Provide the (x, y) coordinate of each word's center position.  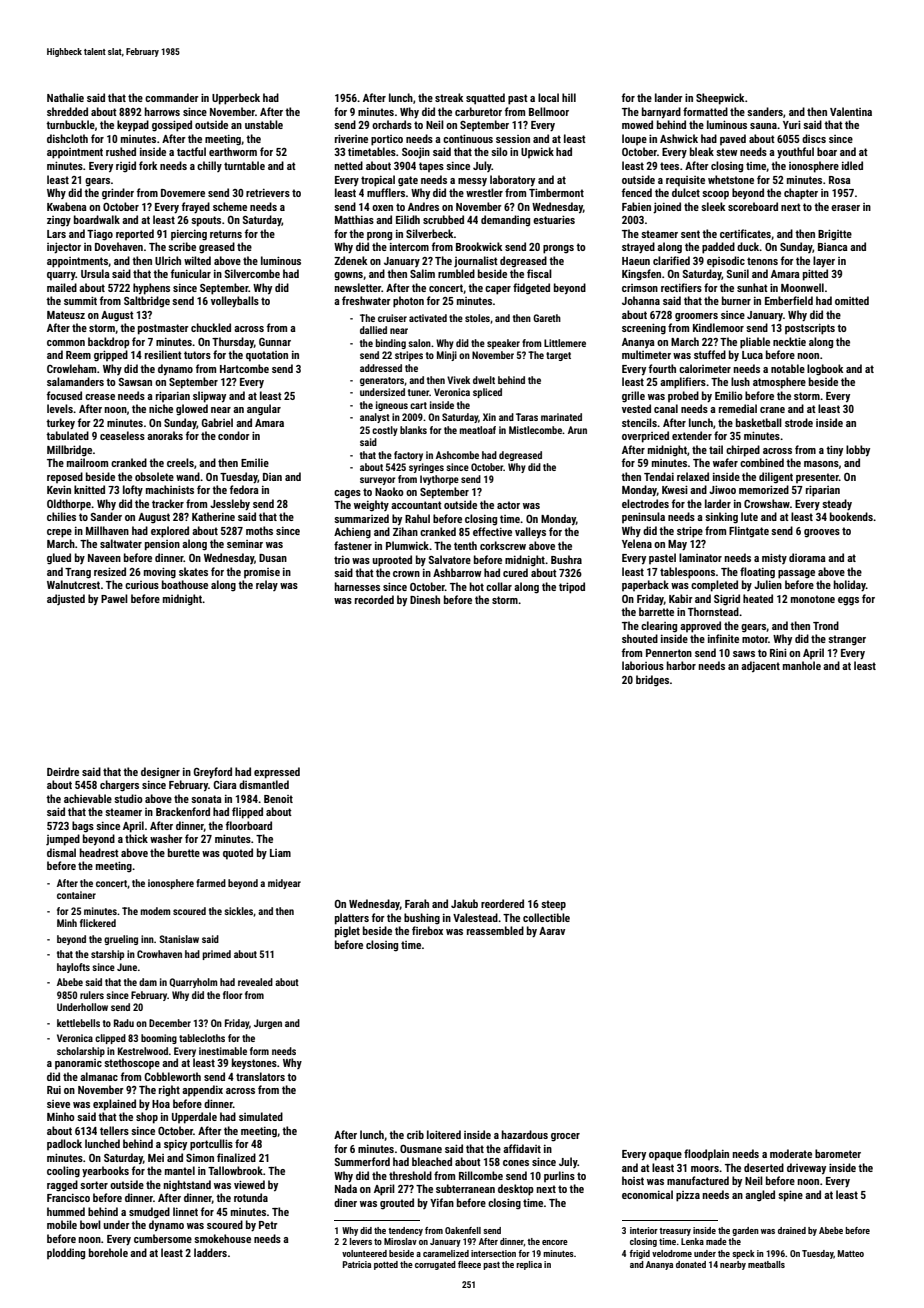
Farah (417, 903)
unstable (264, 124)
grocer (565, 1137)
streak (449, 97)
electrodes (645, 503)
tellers (114, 1130)
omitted (852, 300)
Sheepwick (720, 99)
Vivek (458, 380)
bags (83, 827)
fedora (244, 489)
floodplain (706, 1154)
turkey (60, 423)
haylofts (73, 968)
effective (492, 531)
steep (553, 905)
